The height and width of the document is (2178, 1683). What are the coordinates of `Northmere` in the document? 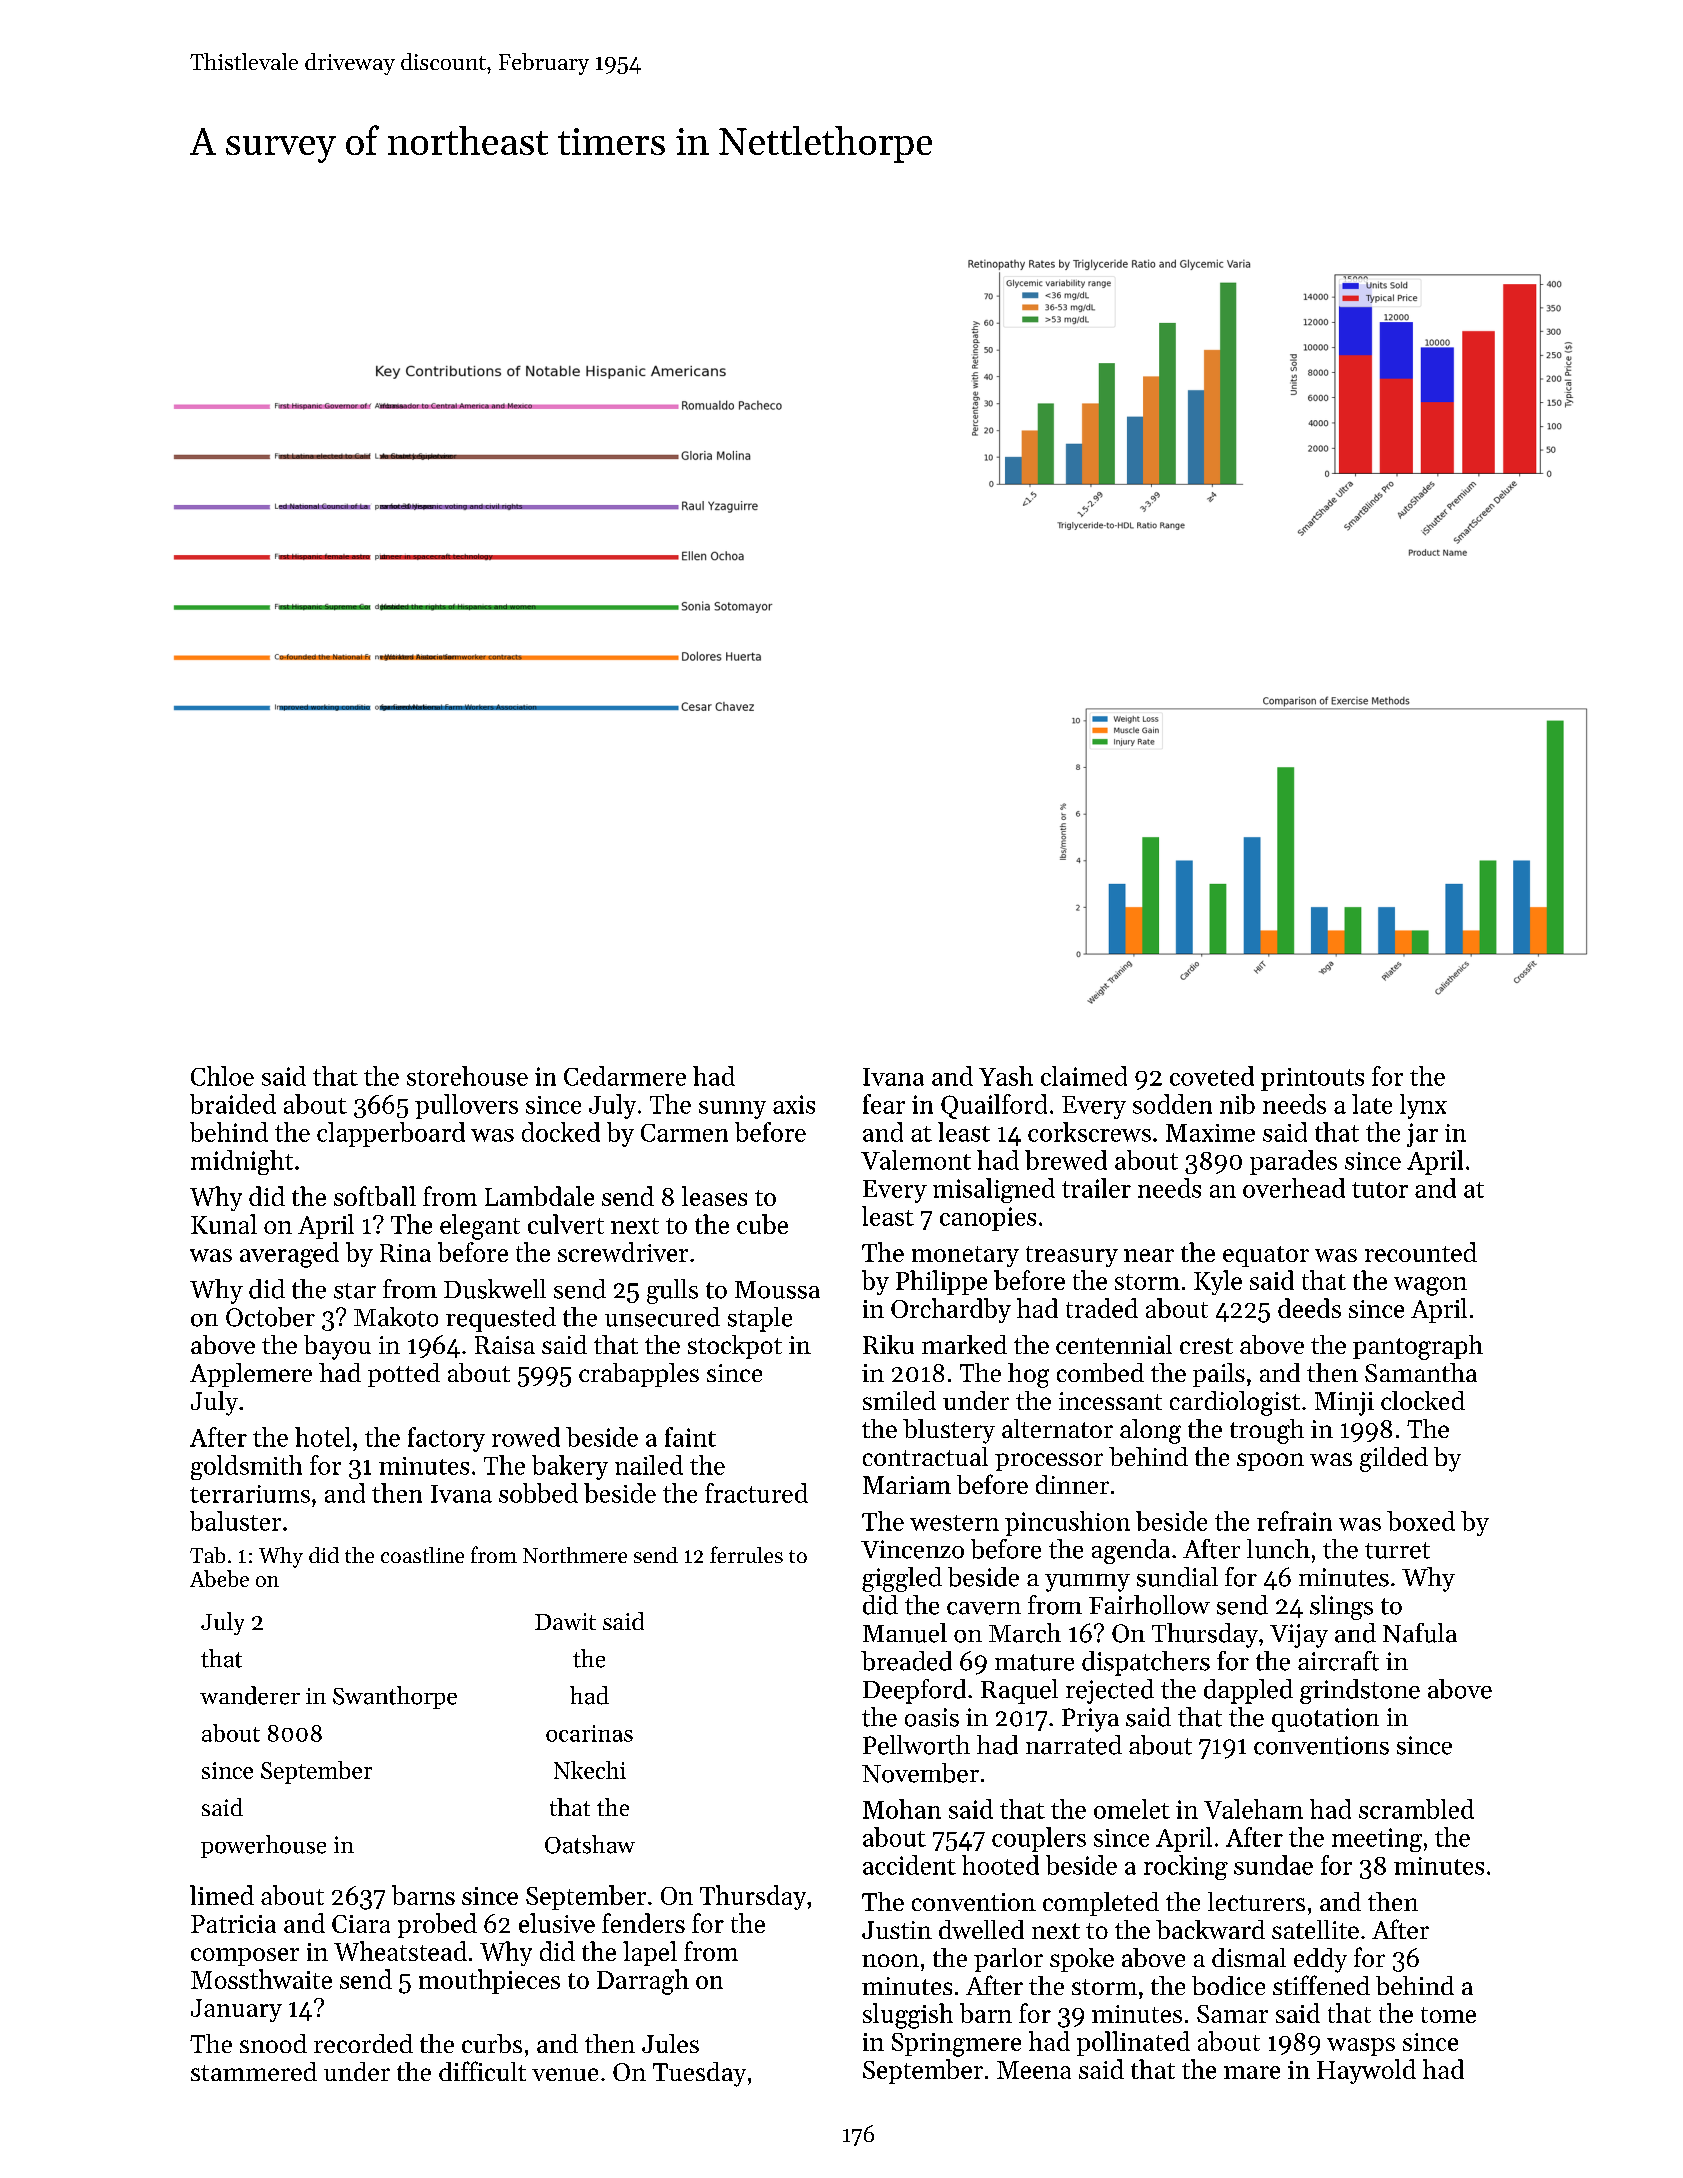 It's located at (575, 1555).
